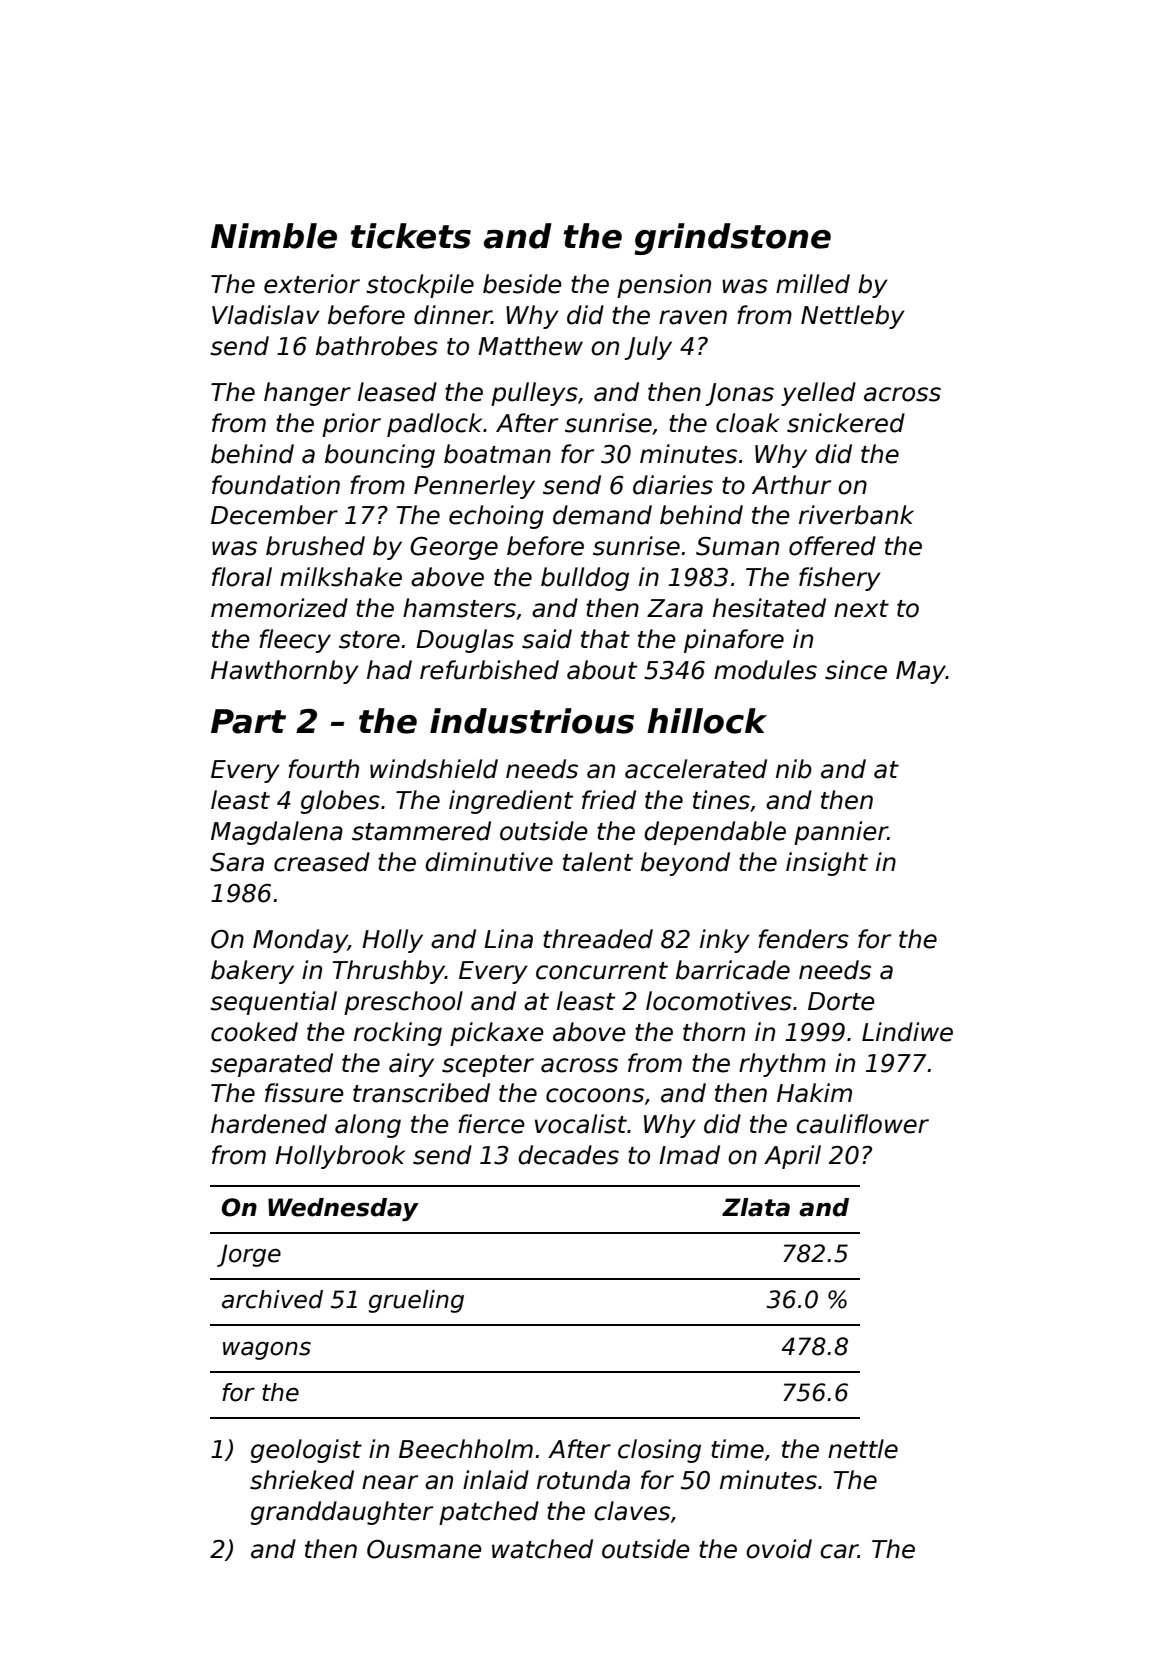 This screenshot has height=1654, width=1165. What do you see at coordinates (732, 239) in the screenshot?
I see `grindstone` at bounding box center [732, 239].
